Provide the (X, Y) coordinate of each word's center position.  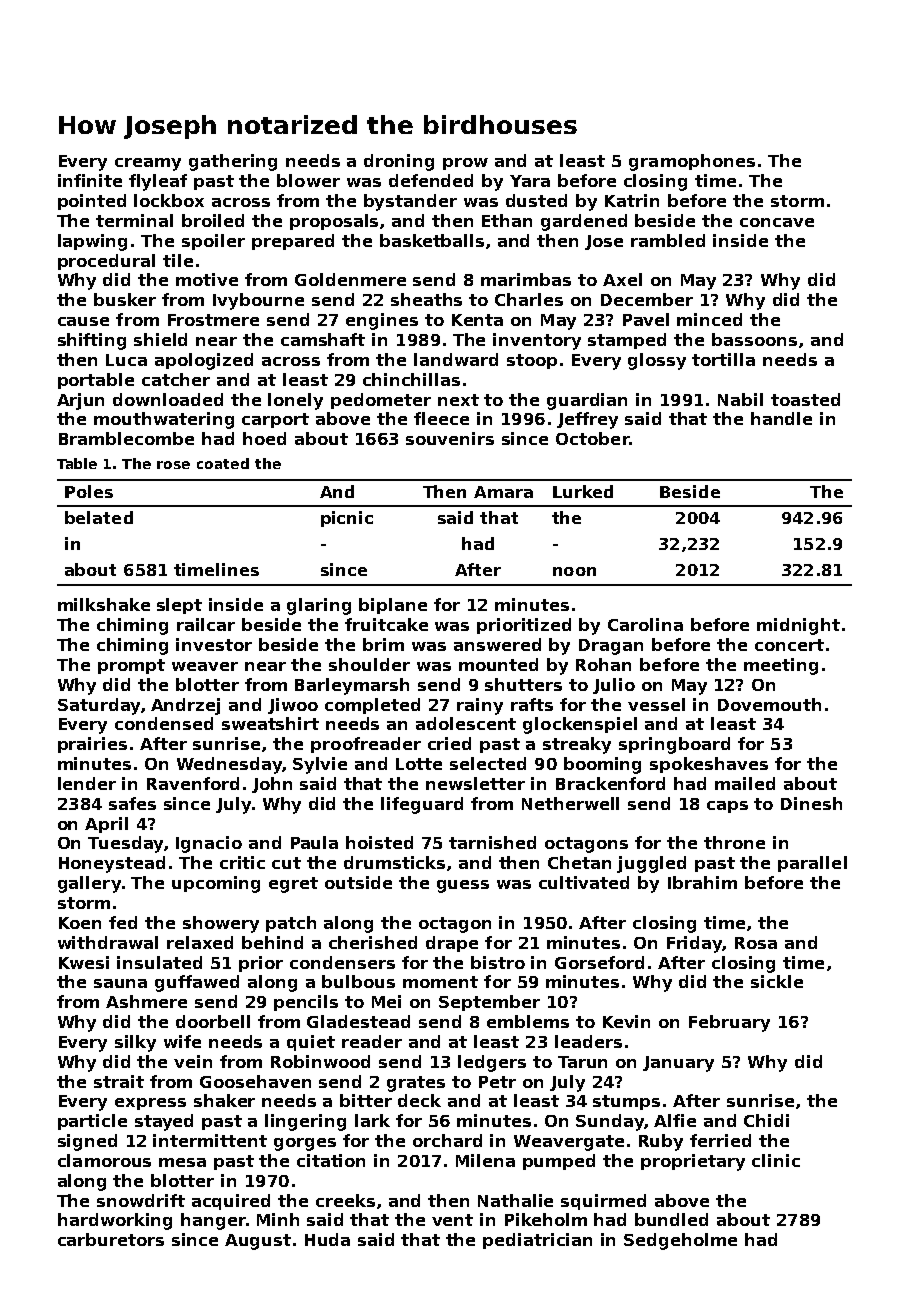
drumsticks (394, 862)
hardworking (115, 1221)
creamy (148, 164)
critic (242, 862)
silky (135, 1043)
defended (431, 180)
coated (223, 463)
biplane (393, 606)
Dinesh (811, 803)
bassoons (754, 339)
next (458, 400)
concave (777, 222)
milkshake (104, 604)
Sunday (610, 1122)
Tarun (582, 1062)
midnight (798, 626)
